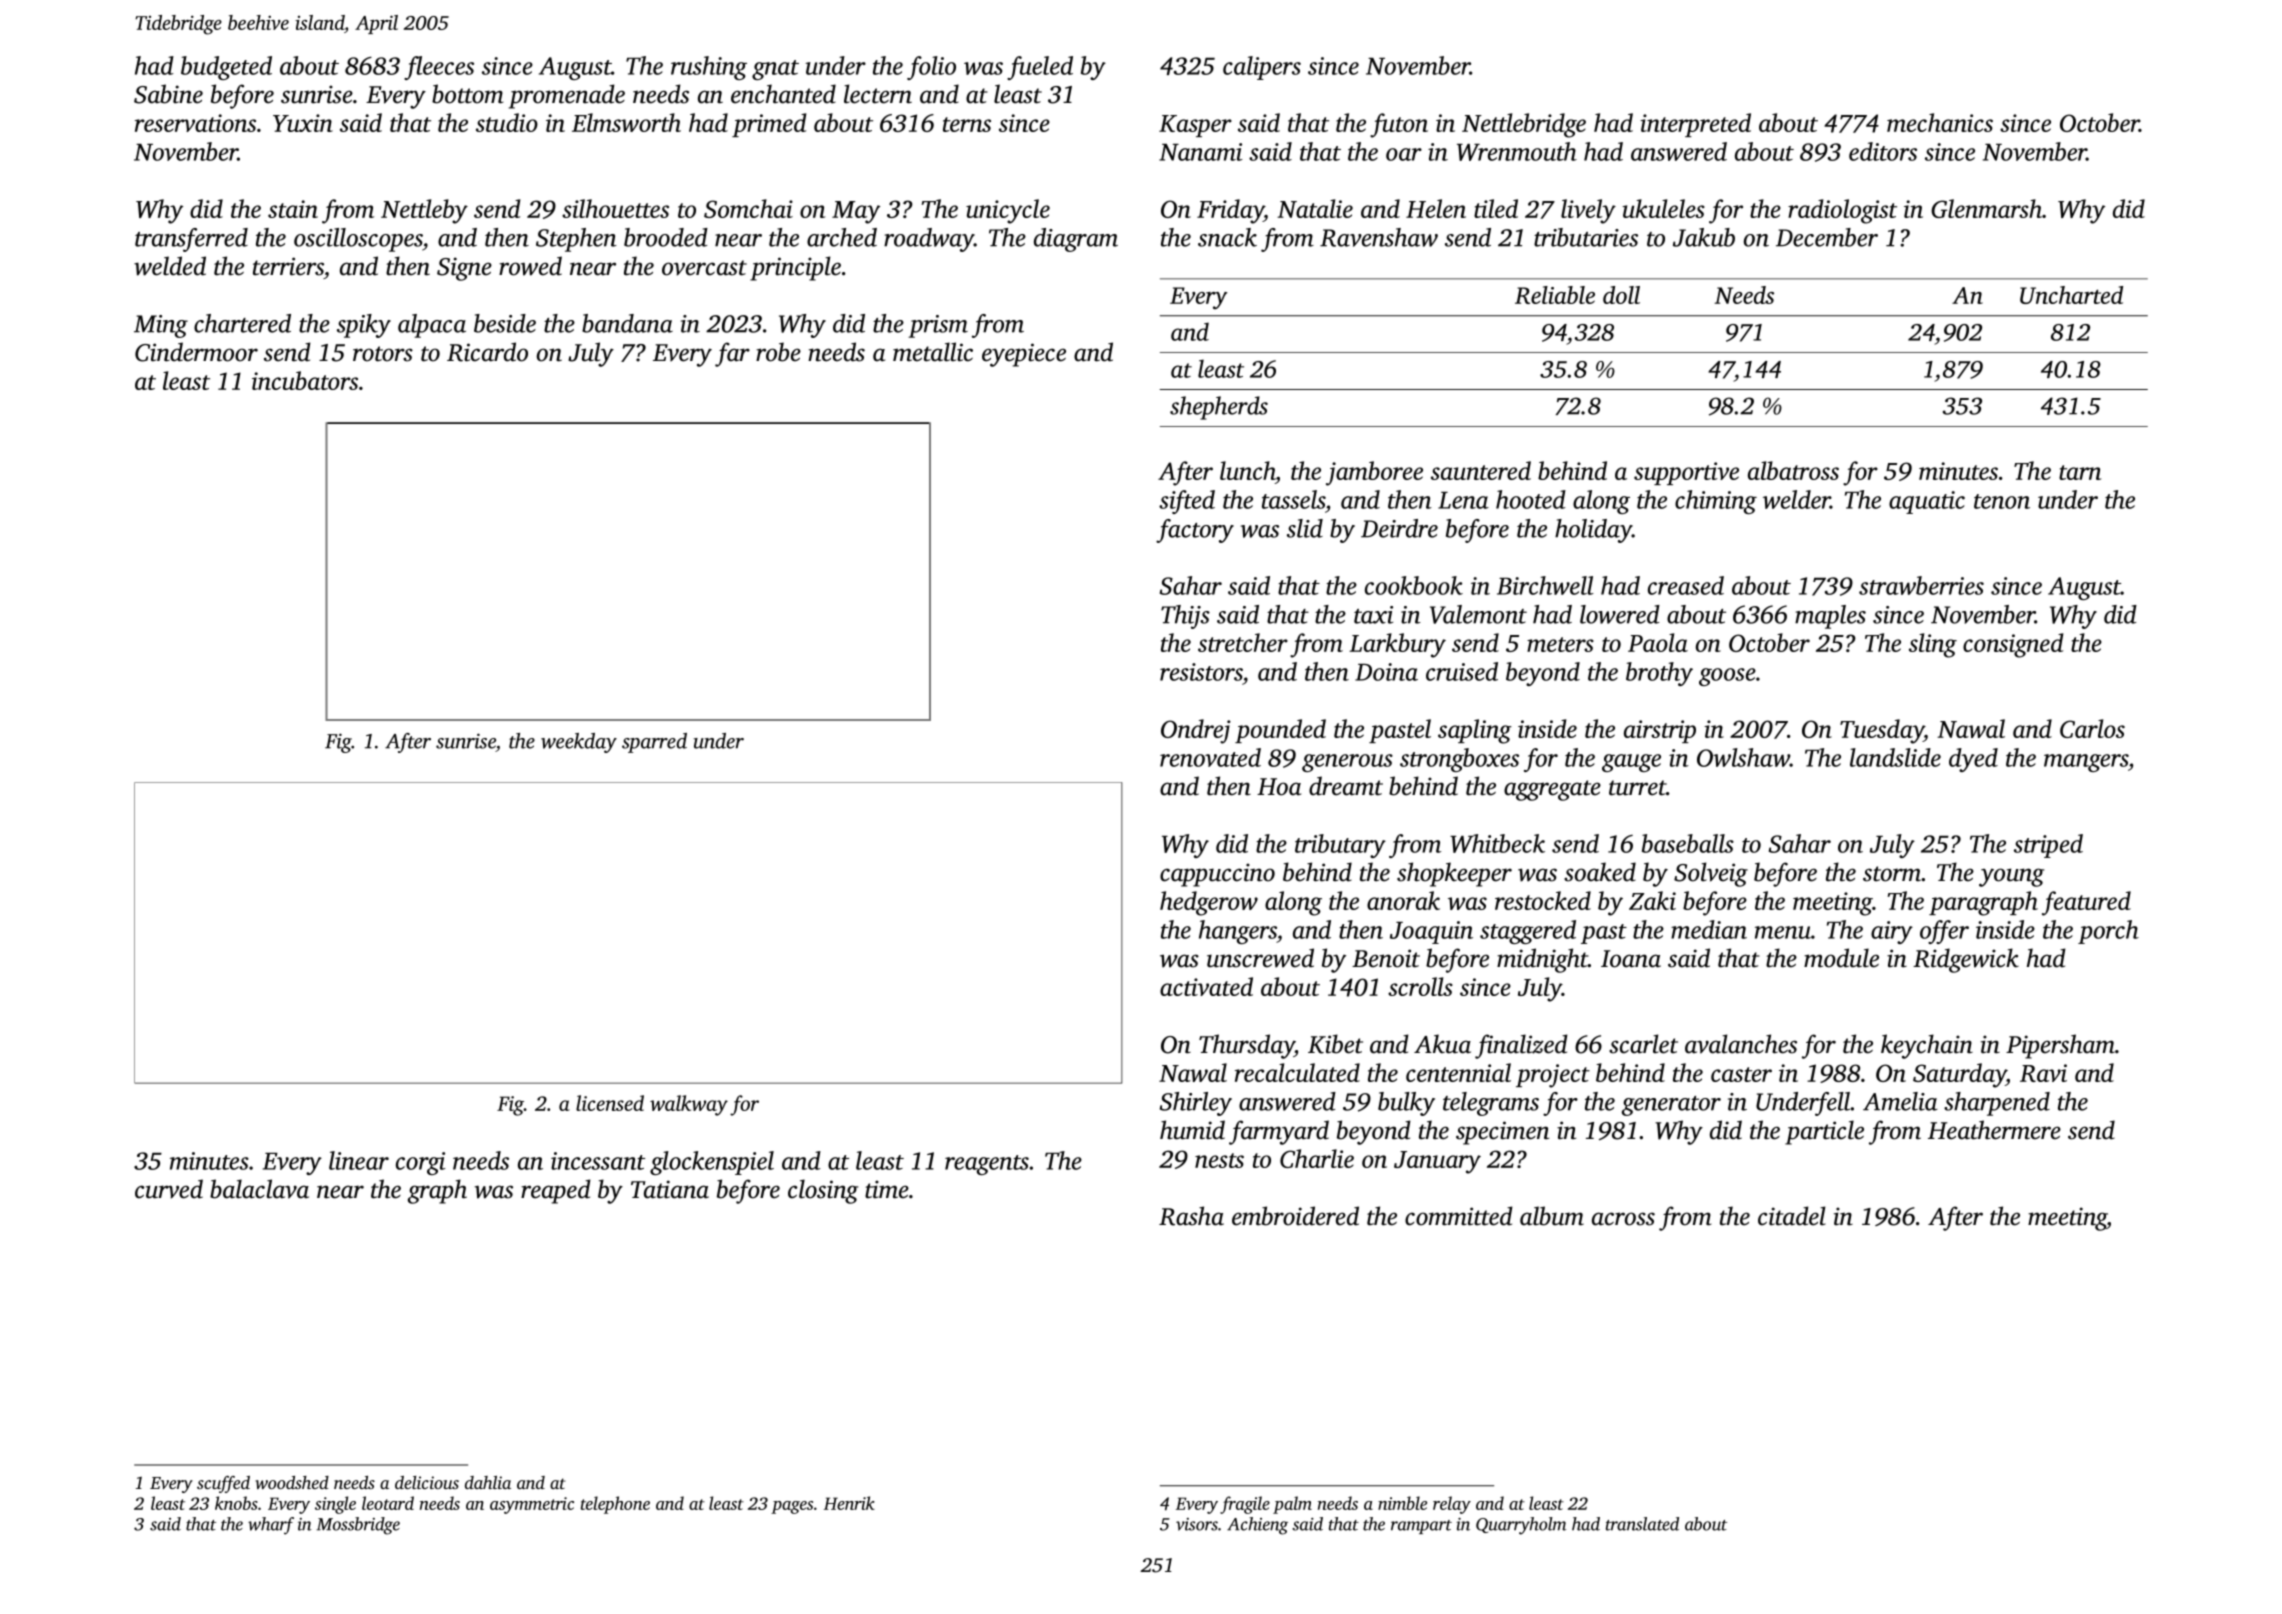 The width and height of the screenshot is (2282, 1614). Describe the element at coordinates (1940, 122) in the screenshot. I see `mechanics` at that location.
